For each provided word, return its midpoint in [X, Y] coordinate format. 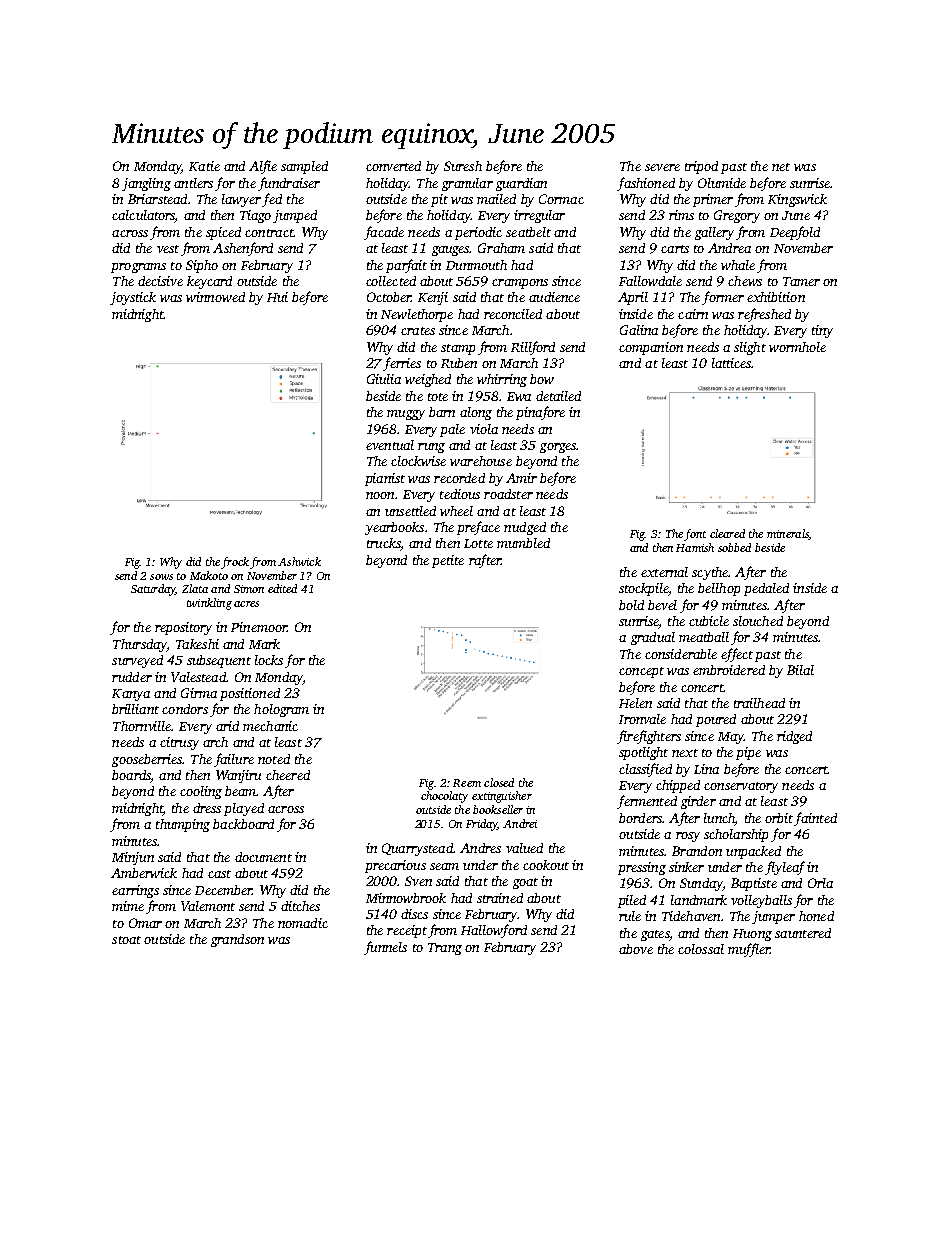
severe [662, 167]
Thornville [142, 726]
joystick [133, 298]
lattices [731, 363]
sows [161, 577]
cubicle [709, 621]
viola [484, 429]
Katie [204, 166]
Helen [635, 703]
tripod [701, 167]
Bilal [800, 670]
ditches [300, 906]
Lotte [478, 543]
